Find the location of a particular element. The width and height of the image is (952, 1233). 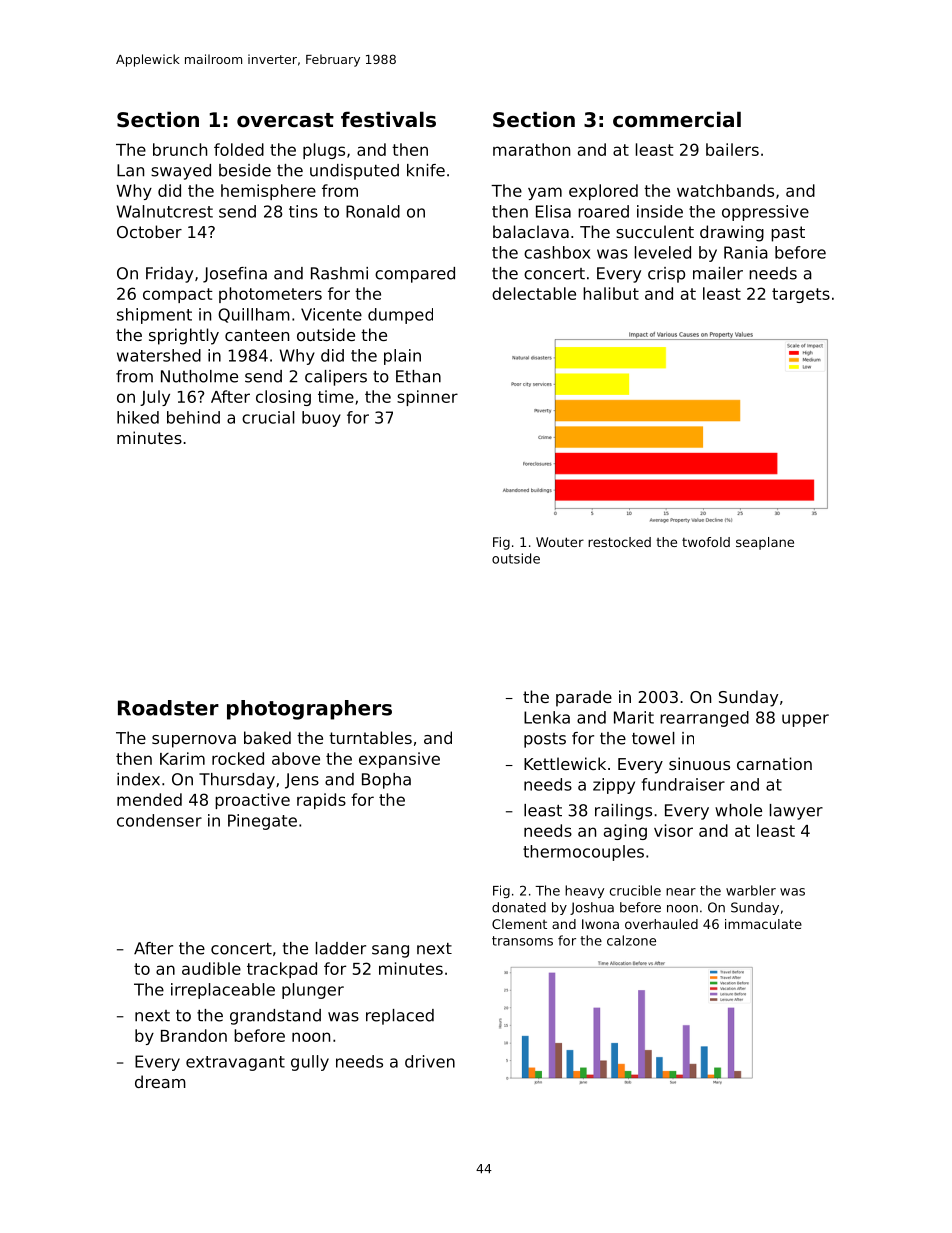

parade is located at coordinates (584, 698).
